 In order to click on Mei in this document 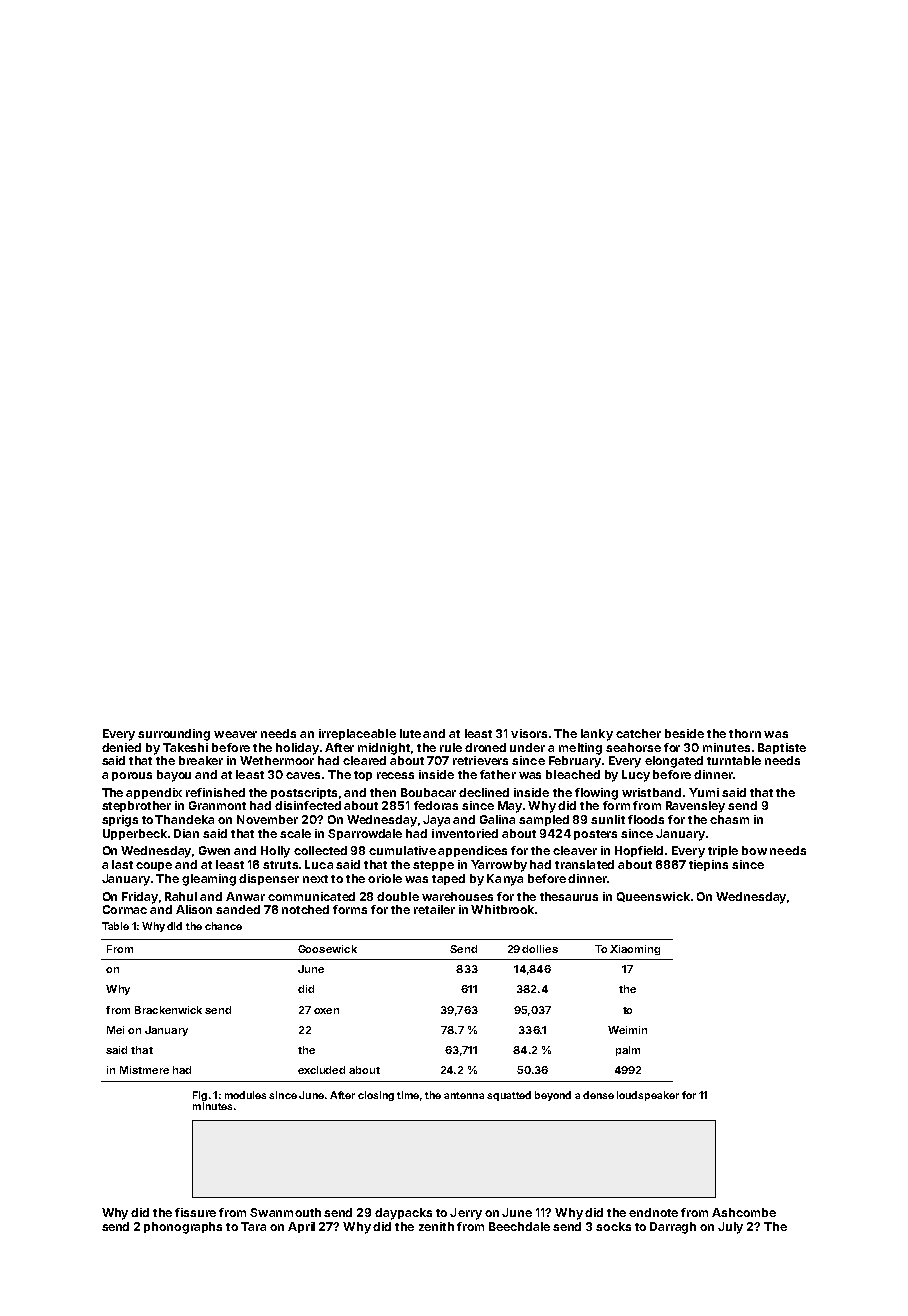, I will do `click(115, 1030)`.
